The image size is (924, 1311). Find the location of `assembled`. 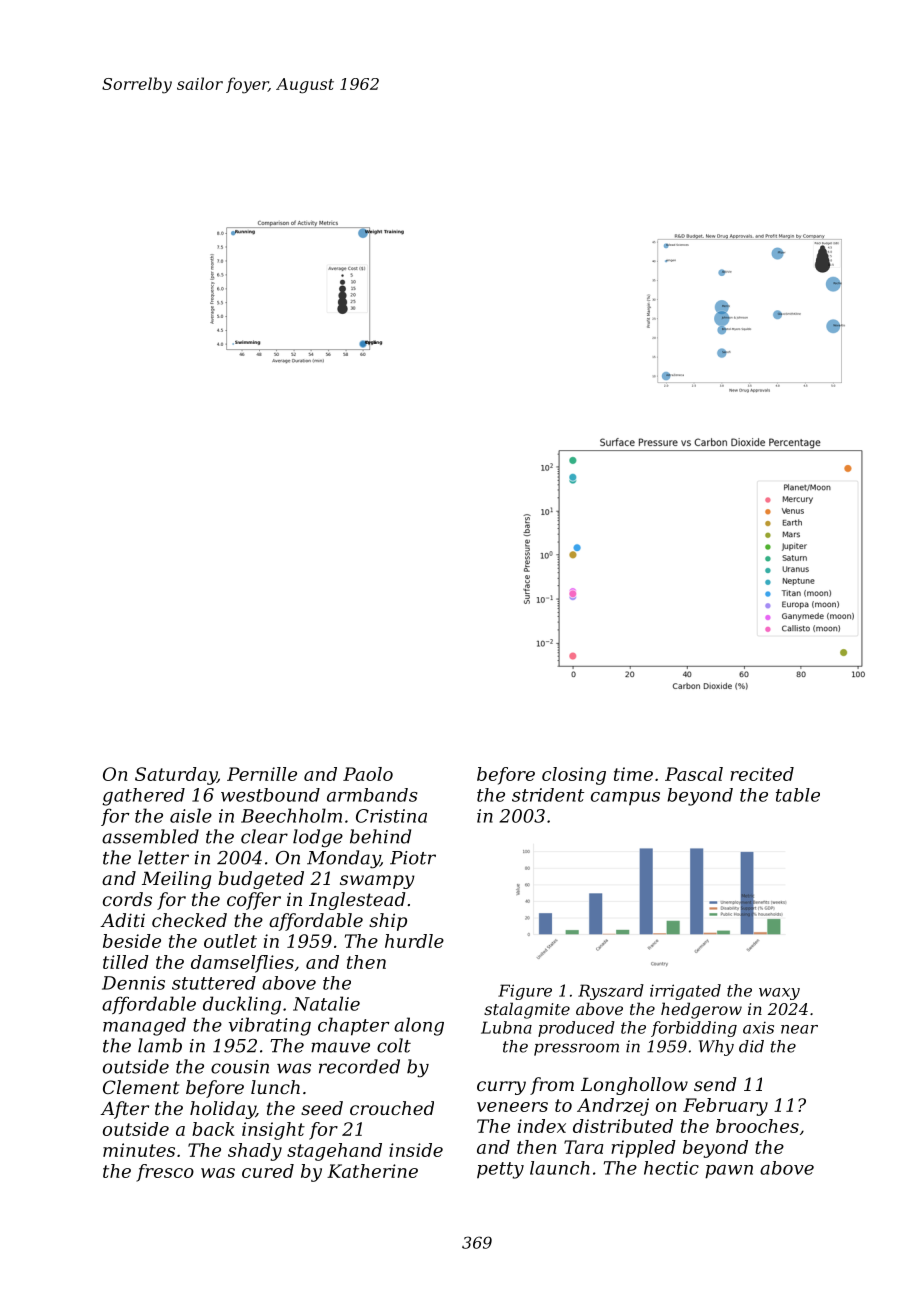

assembled is located at coordinates (150, 836).
